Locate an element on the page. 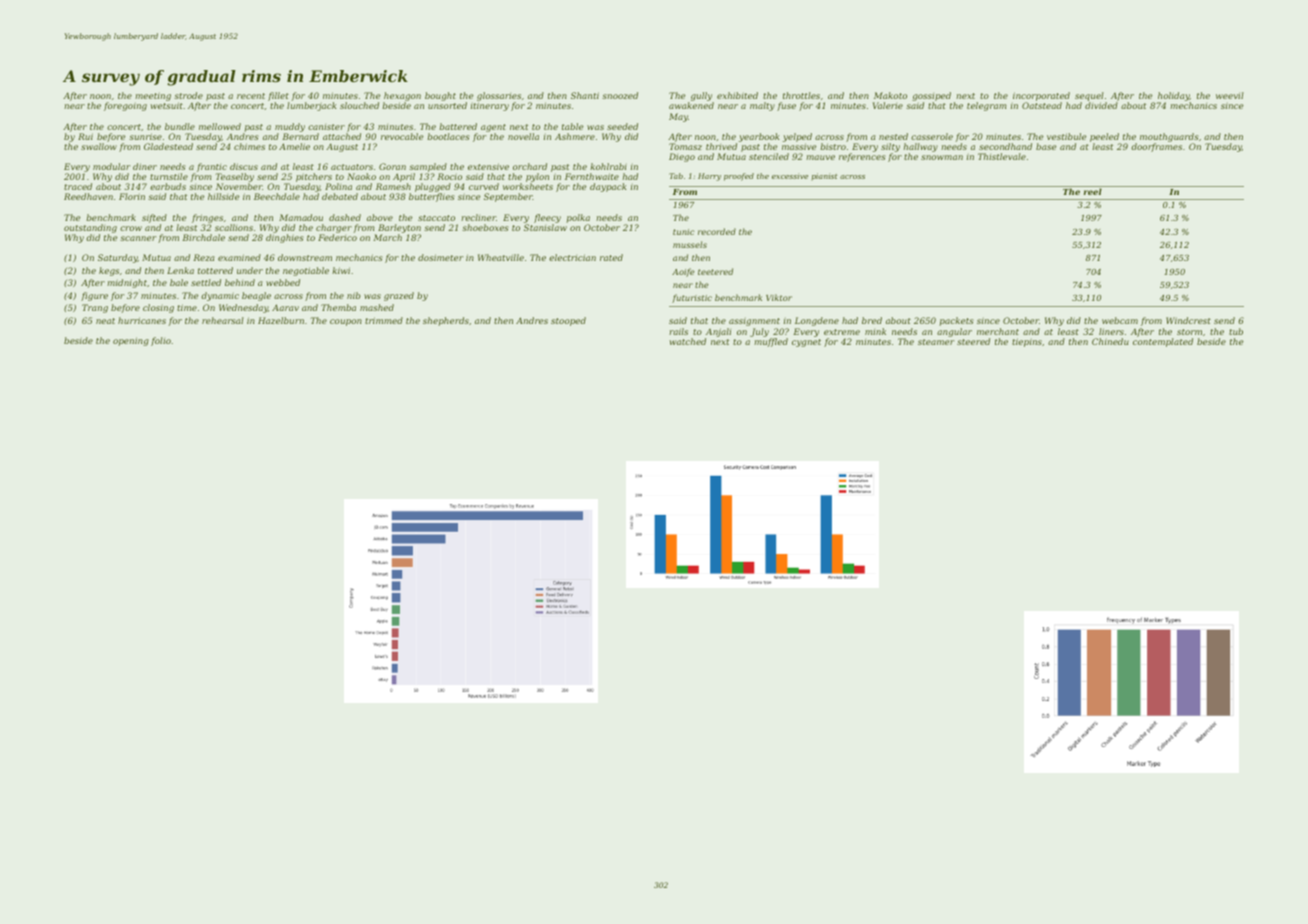 The width and height of the document is (1308, 924). trimmed is located at coordinates (384, 320).
